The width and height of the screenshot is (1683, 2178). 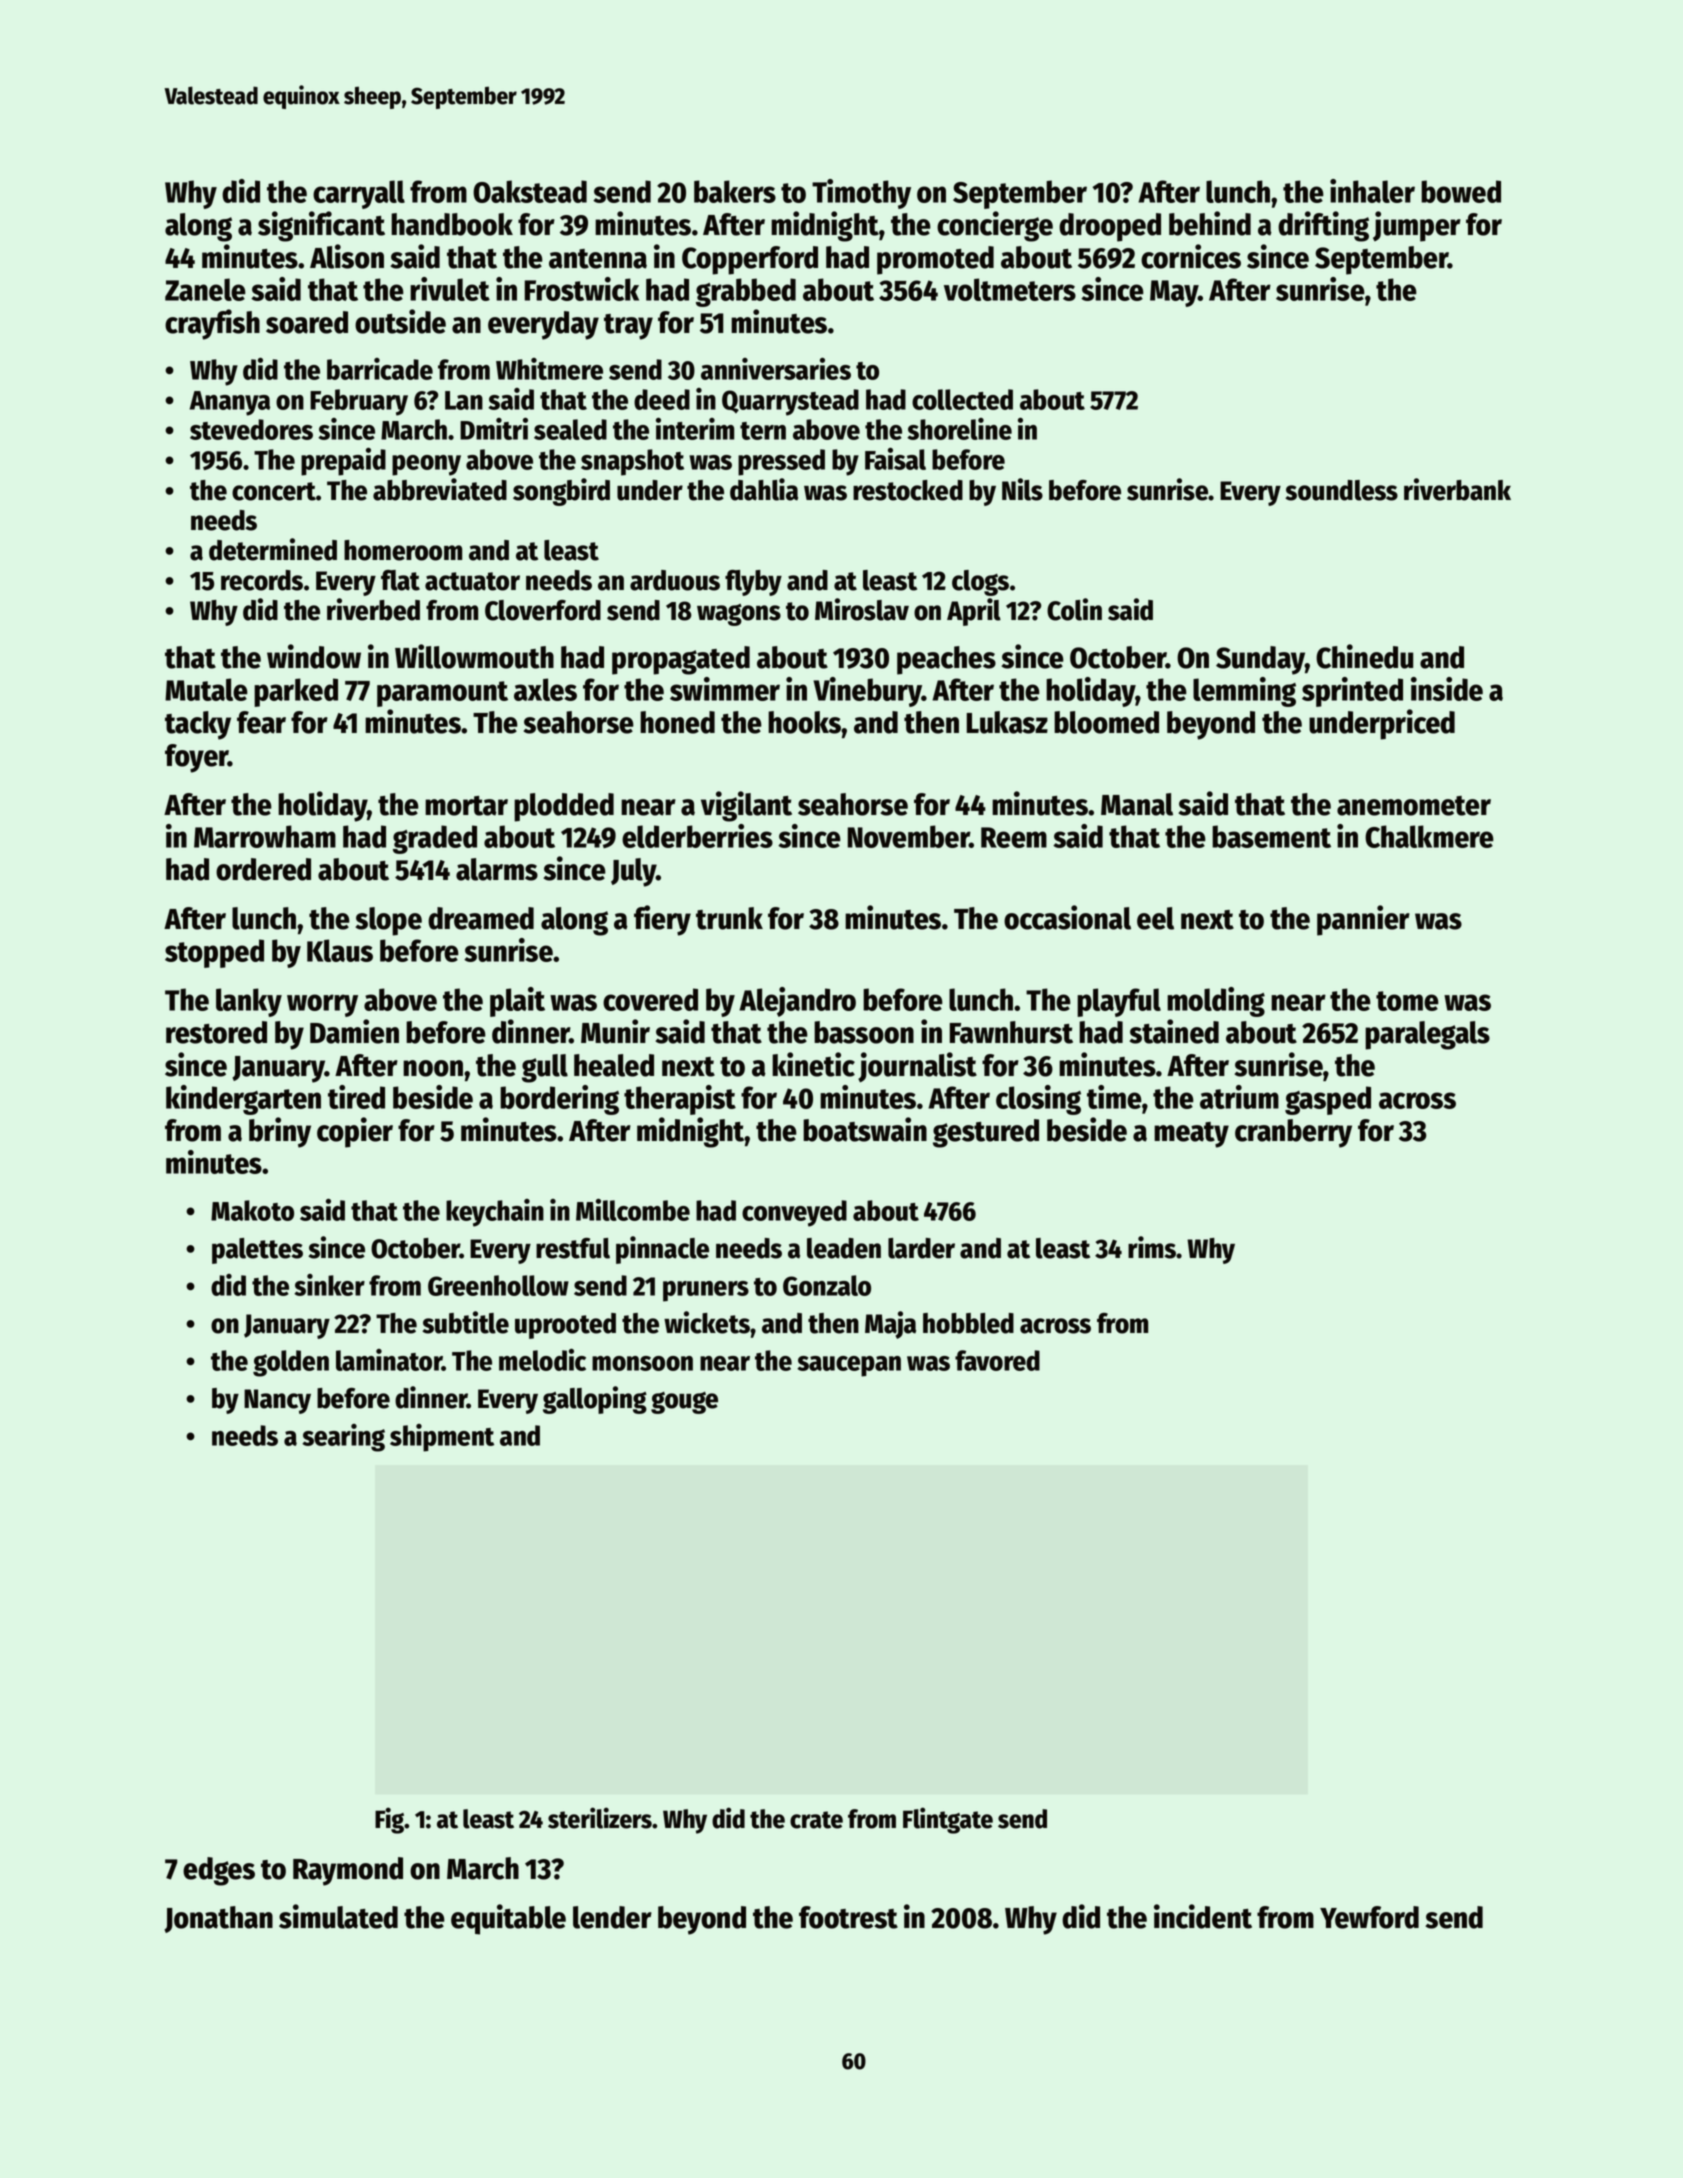 What do you see at coordinates (680, 1100) in the screenshot?
I see `therapist` at bounding box center [680, 1100].
